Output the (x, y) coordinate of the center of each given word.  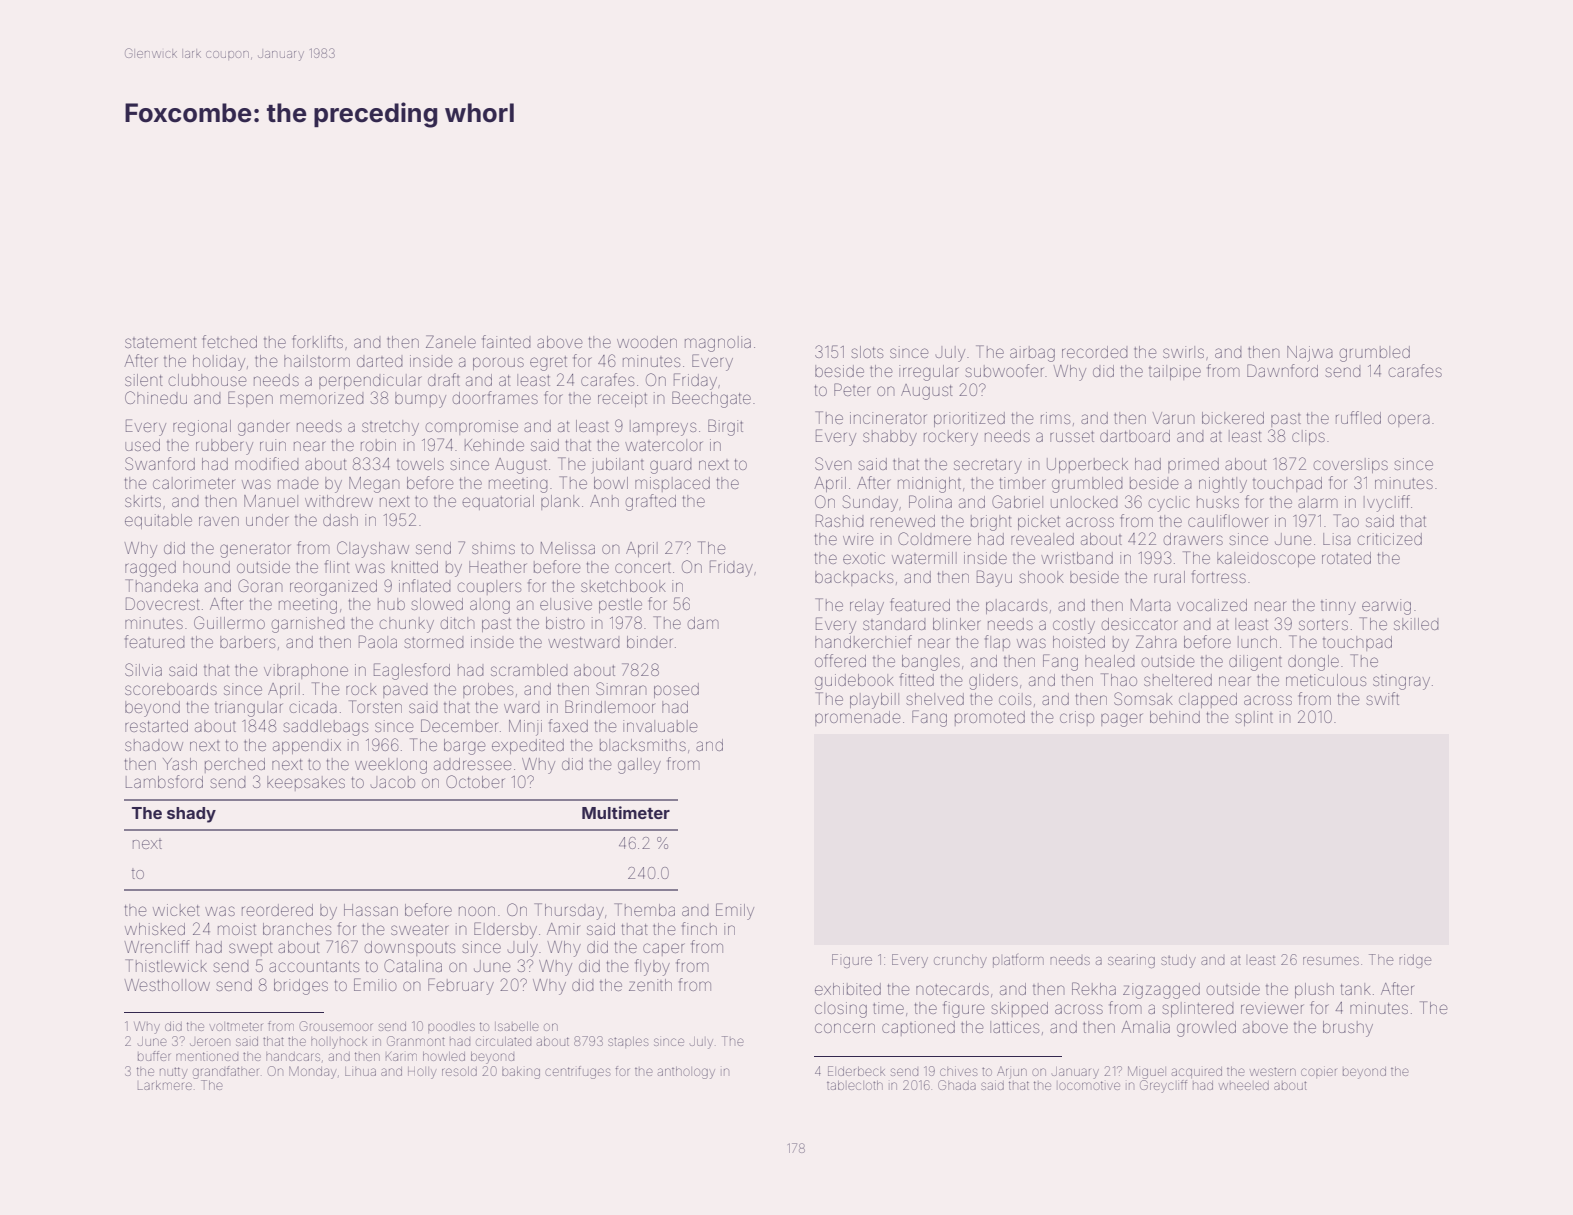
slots (867, 352)
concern (845, 1028)
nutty (173, 1073)
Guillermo (229, 622)
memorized (322, 398)
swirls (1183, 352)
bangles (931, 663)
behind (1175, 717)
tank (1356, 989)
